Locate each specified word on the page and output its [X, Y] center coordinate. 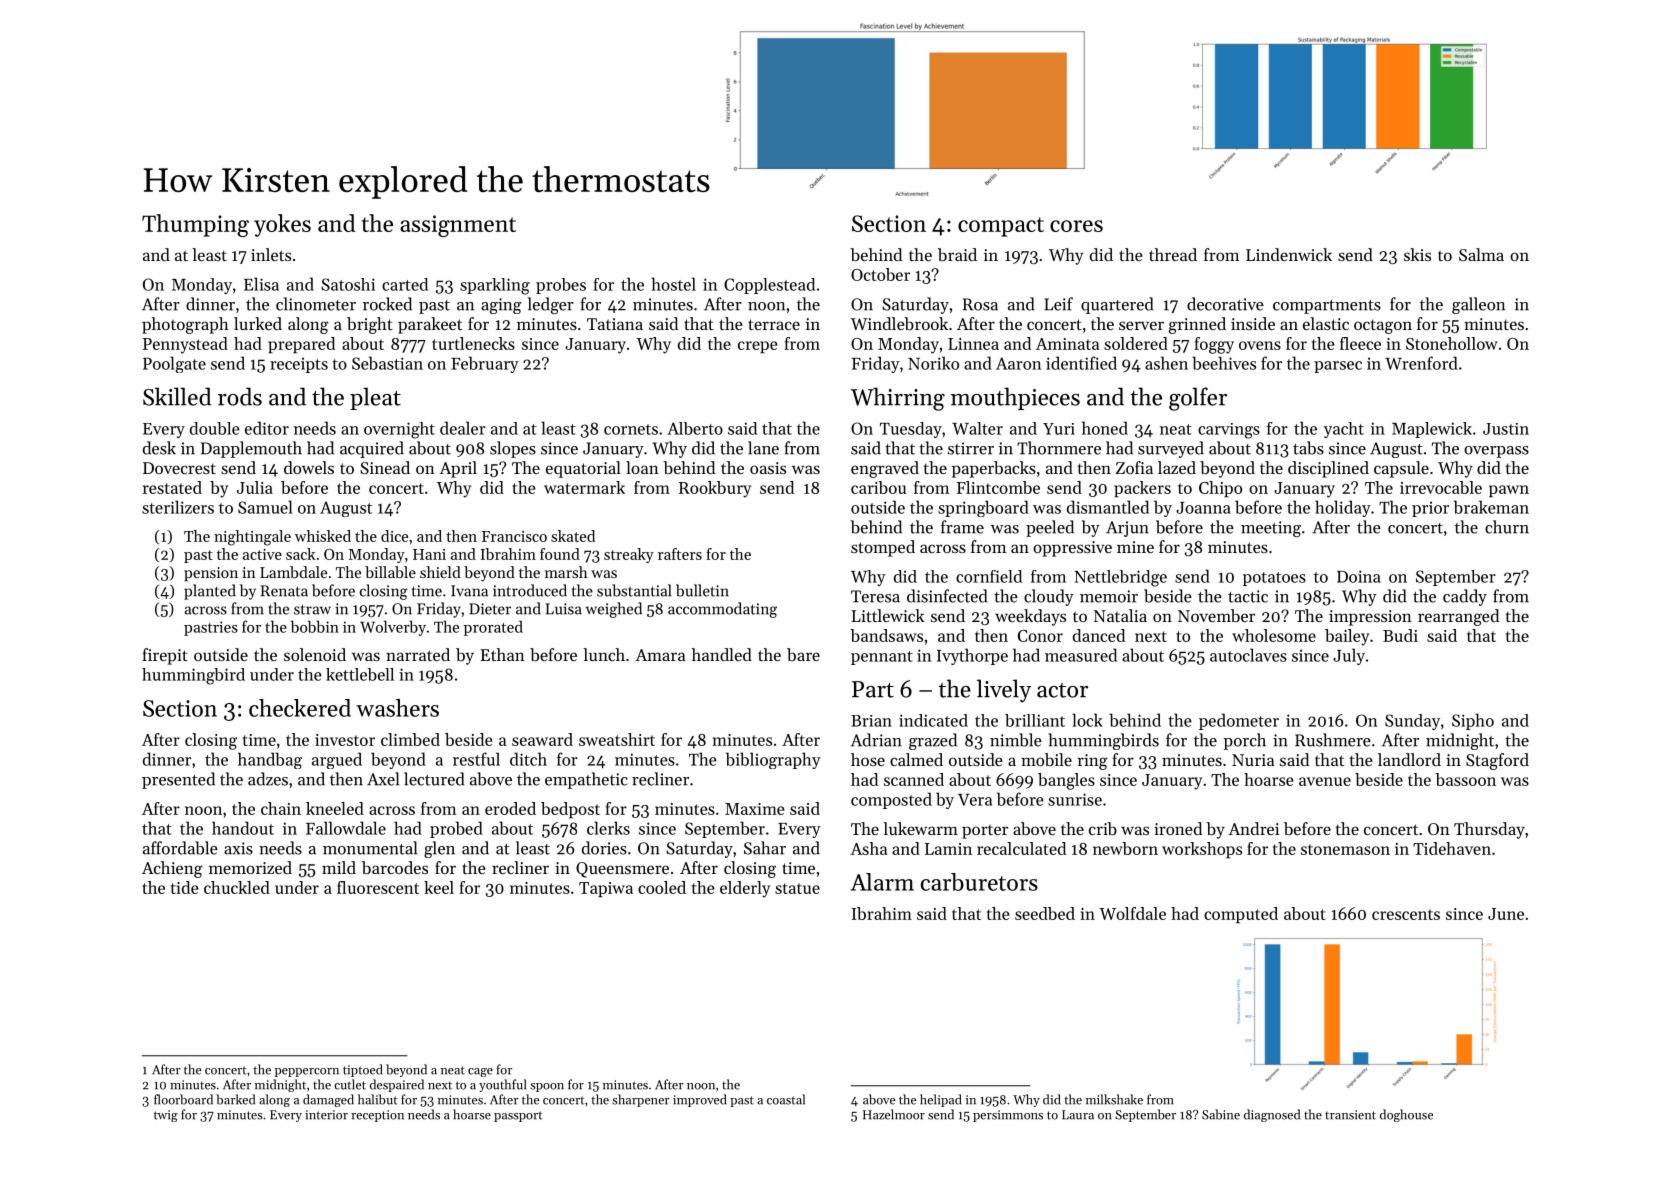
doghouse [1406, 1115]
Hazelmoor [894, 1114]
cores [1076, 226]
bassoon [1465, 779]
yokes [282, 225]
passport [518, 1116]
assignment [458, 226]
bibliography [773, 760]
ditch [528, 759]
